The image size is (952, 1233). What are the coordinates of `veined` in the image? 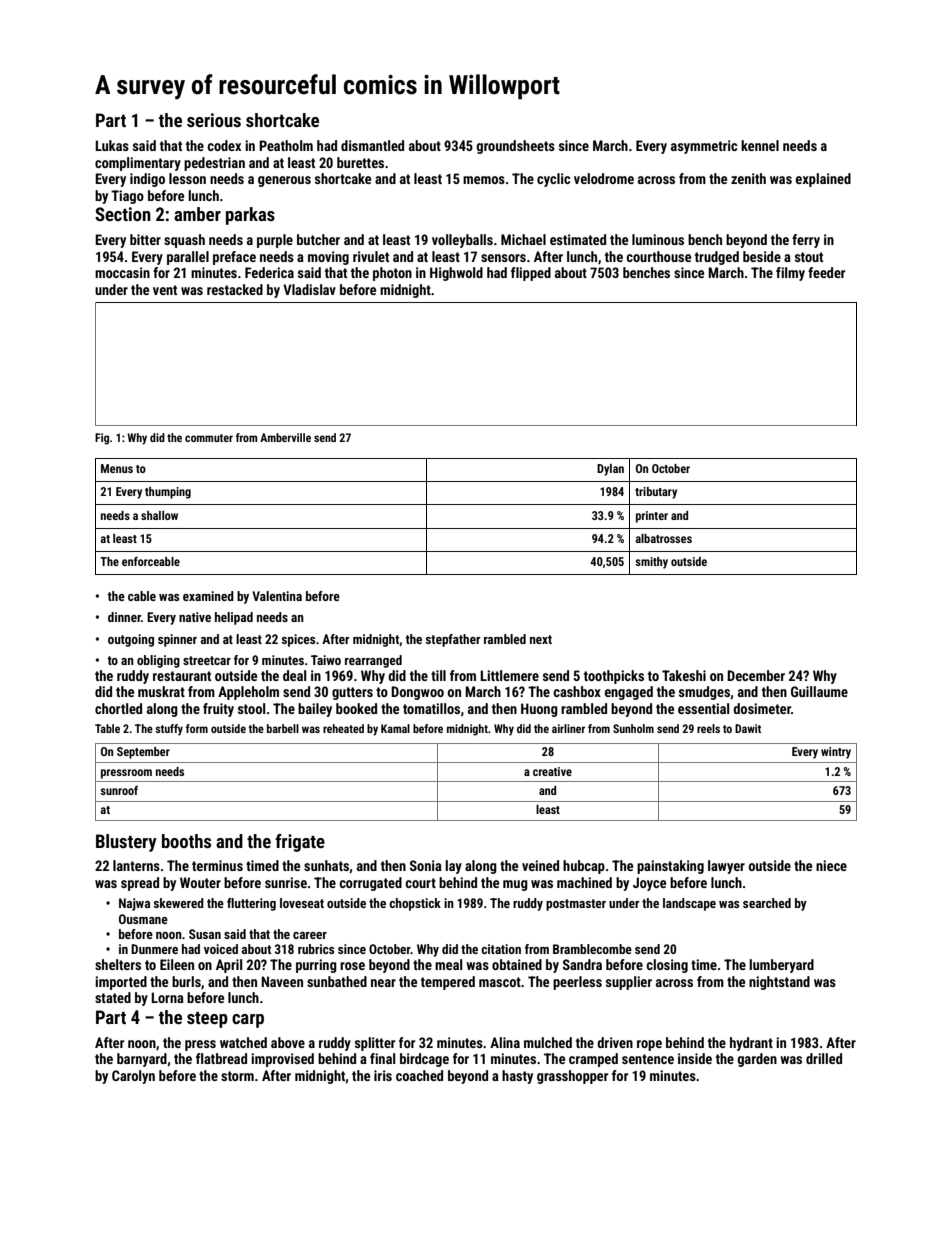 It's located at (540, 865).
